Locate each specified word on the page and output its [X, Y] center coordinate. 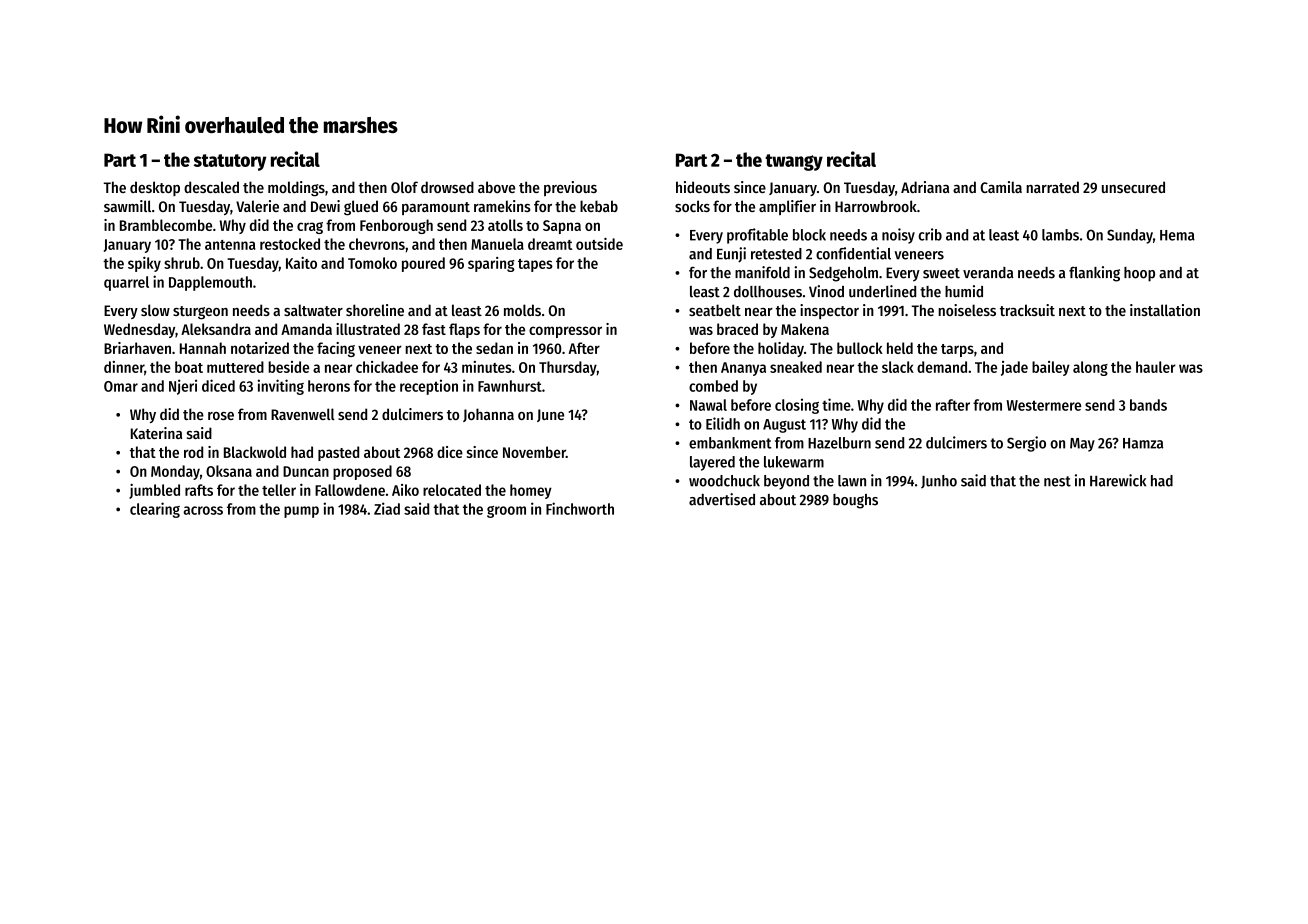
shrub [182, 263]
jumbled [154, 491]
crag [310, 228]
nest [1057, 481]
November [534, 452]
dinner [124, 367]
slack [898, 367]
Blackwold [255, 452]
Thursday [568, 368]
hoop [1139, 274]
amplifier [787, 207]
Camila [1001, 187]
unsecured [1133, 187]
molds [522, 310]
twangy [794, 162]
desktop [155, 188]
